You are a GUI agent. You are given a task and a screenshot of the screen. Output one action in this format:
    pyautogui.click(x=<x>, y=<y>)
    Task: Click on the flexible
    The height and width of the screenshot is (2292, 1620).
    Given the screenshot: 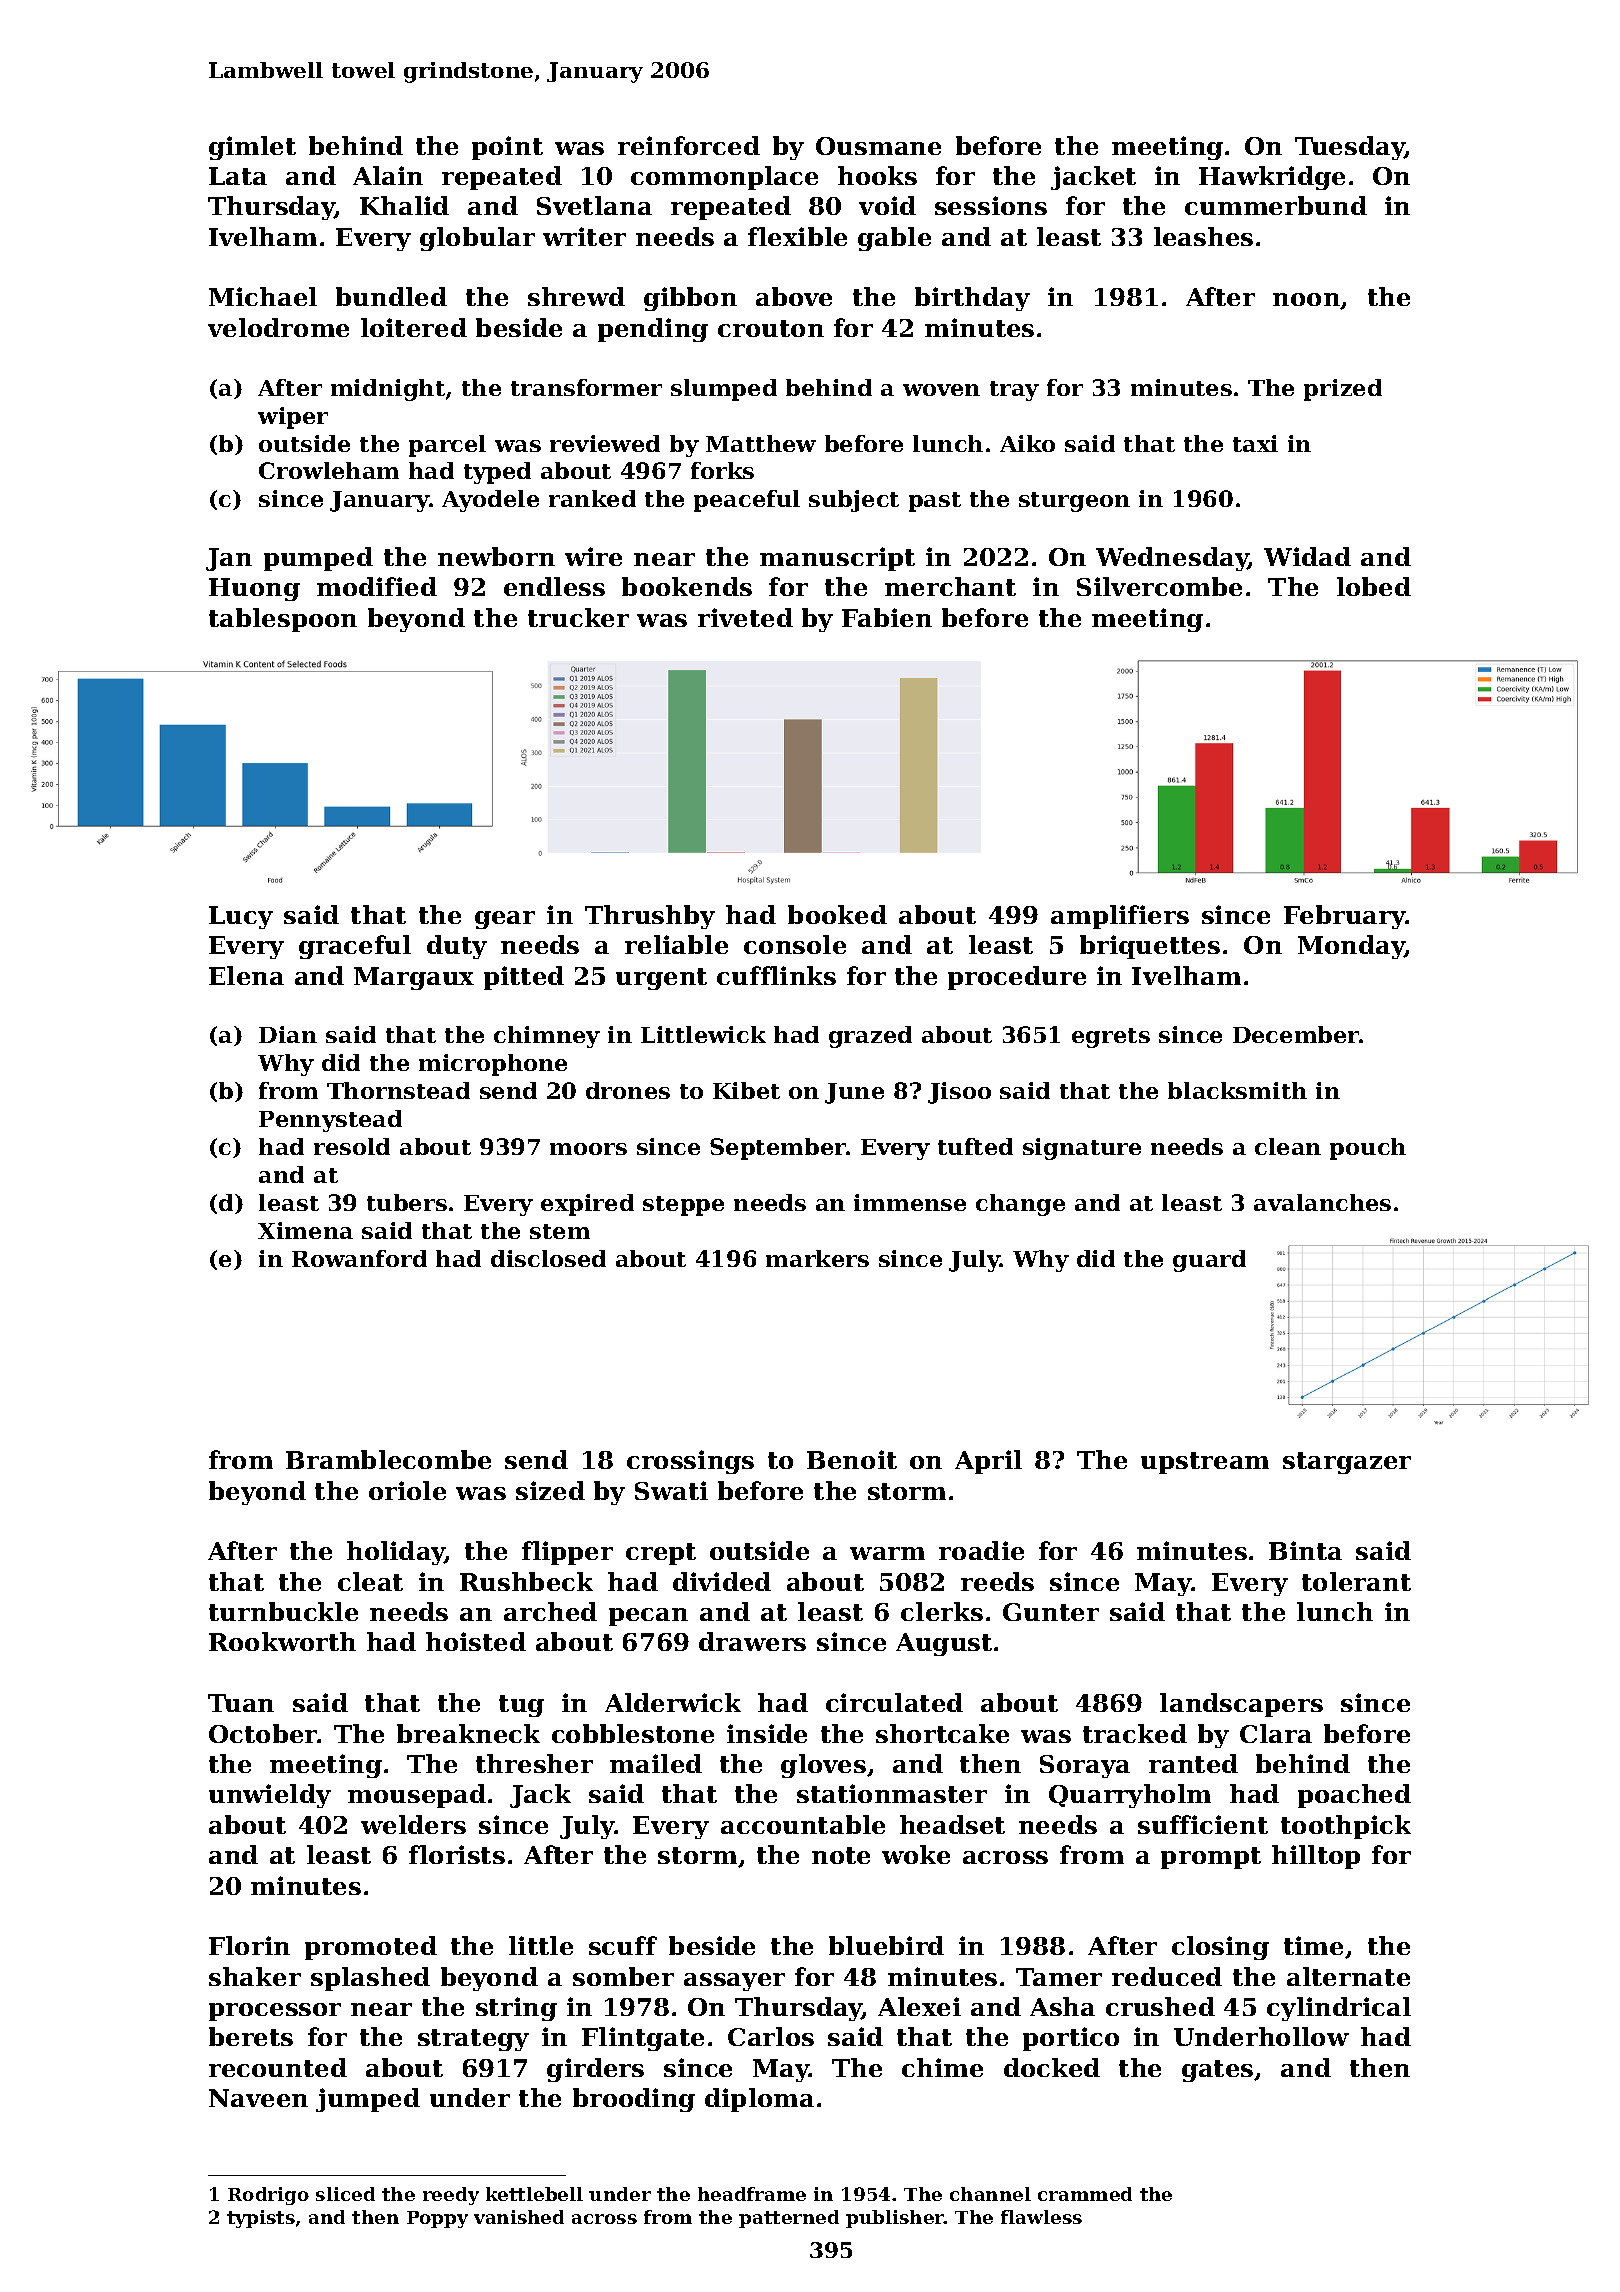 What is the action you would take?
    pyautogui.click(x=797, y=236)
